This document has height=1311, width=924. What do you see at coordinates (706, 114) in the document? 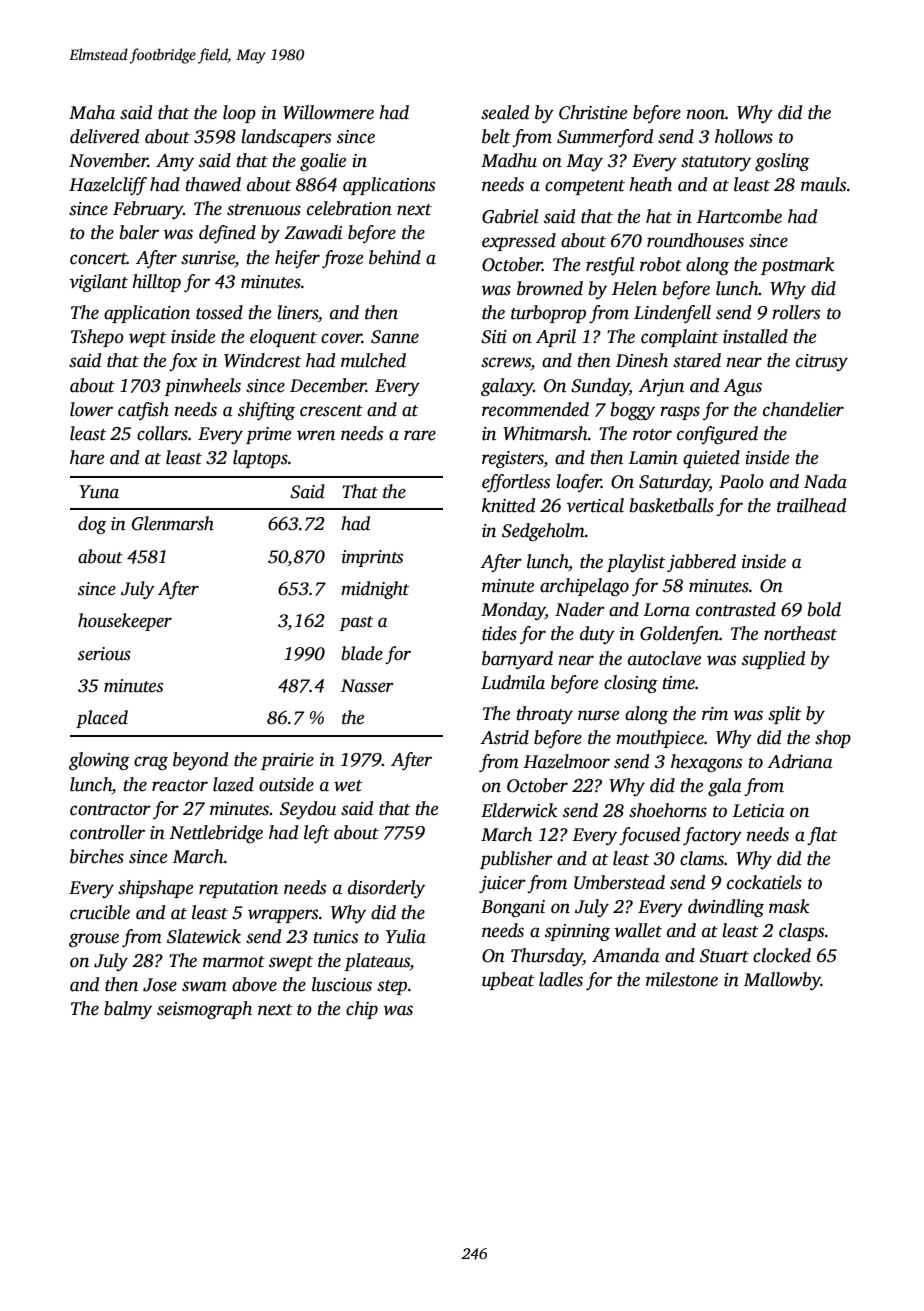
I see `noon` at bounding box center [706, 114].
